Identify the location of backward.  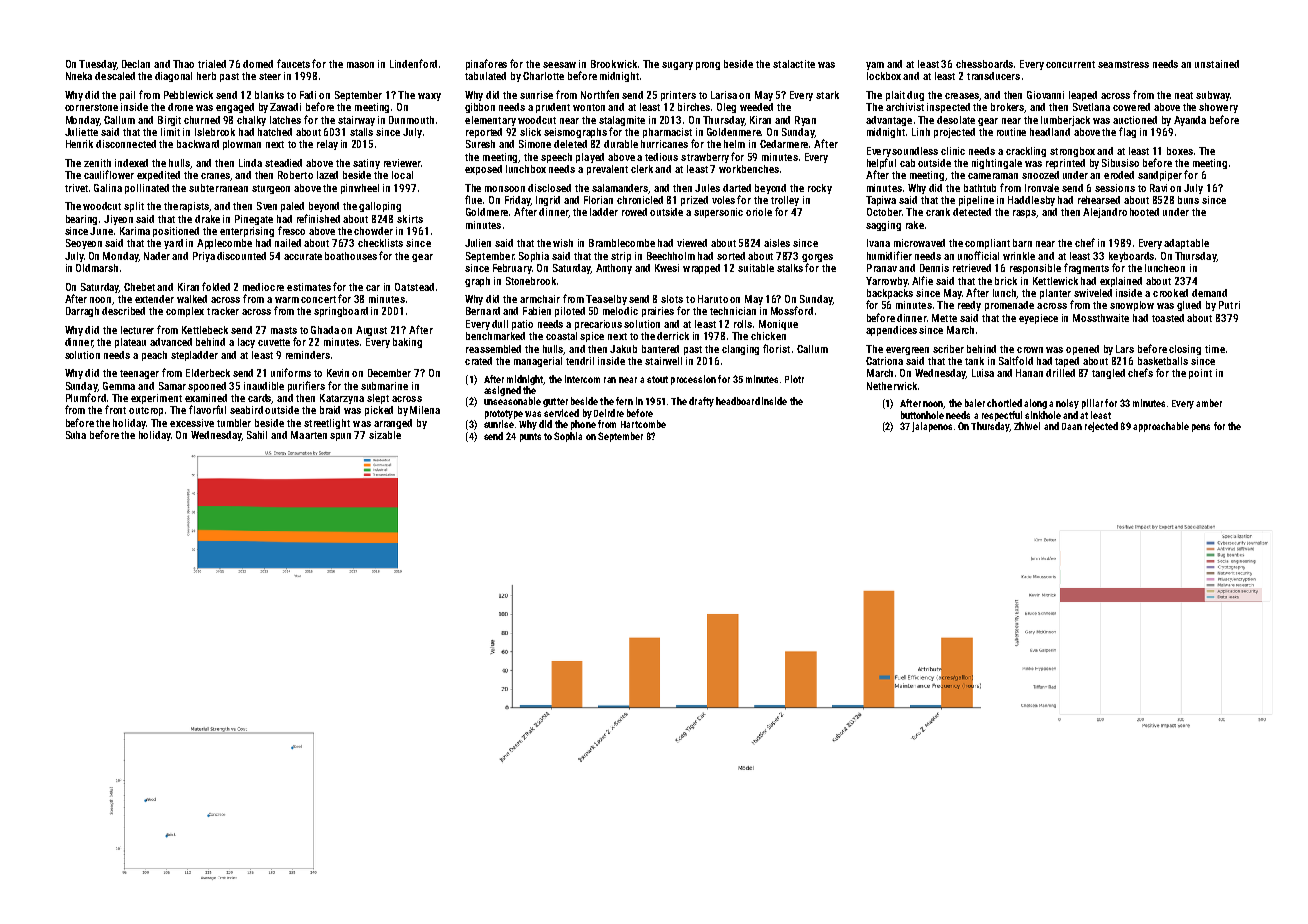
(198, 144).
